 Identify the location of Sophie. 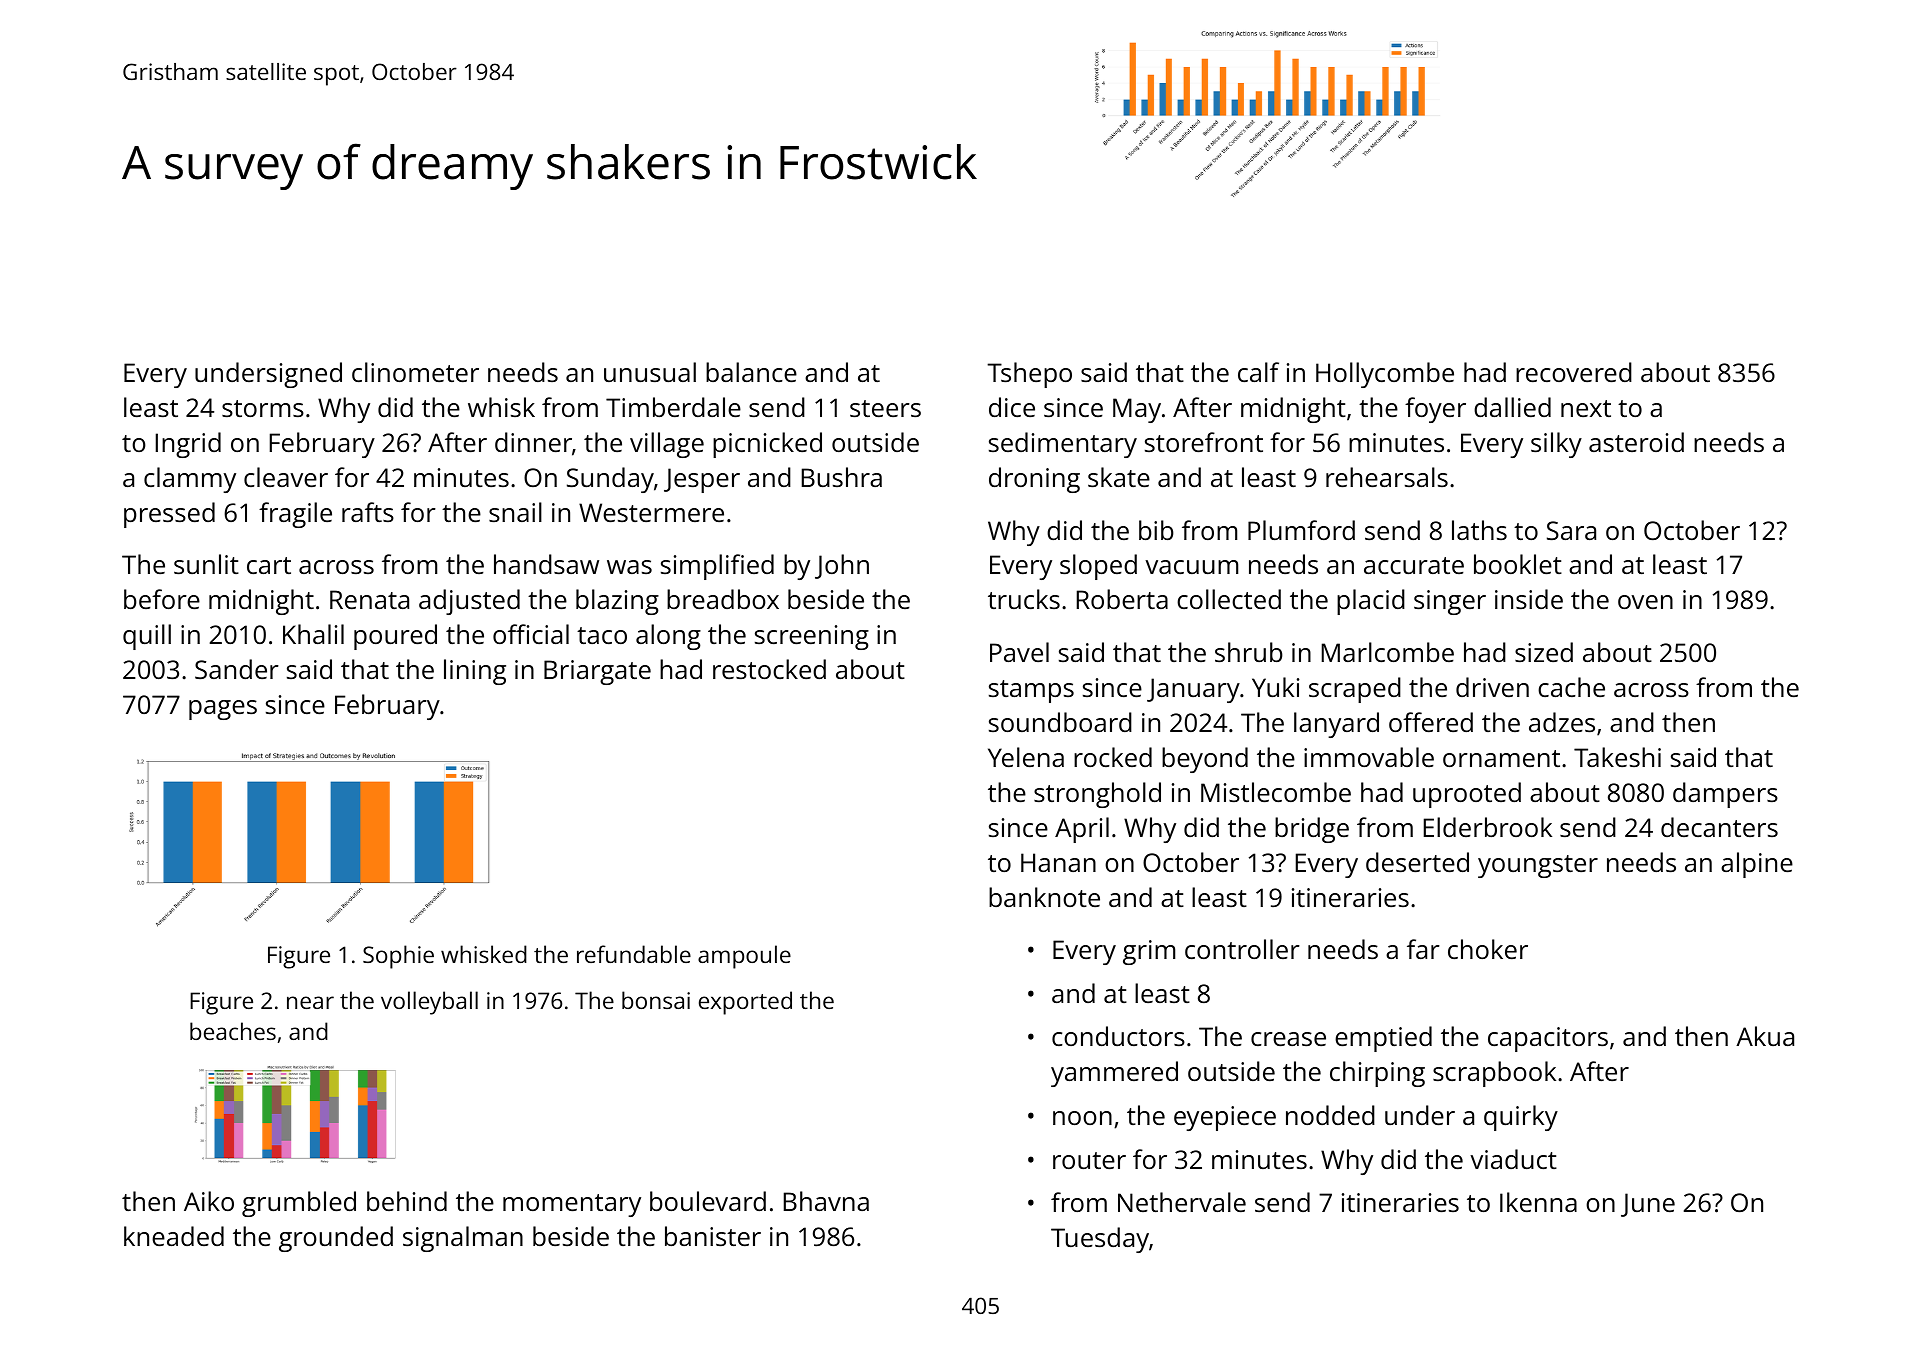
(398, 957).
